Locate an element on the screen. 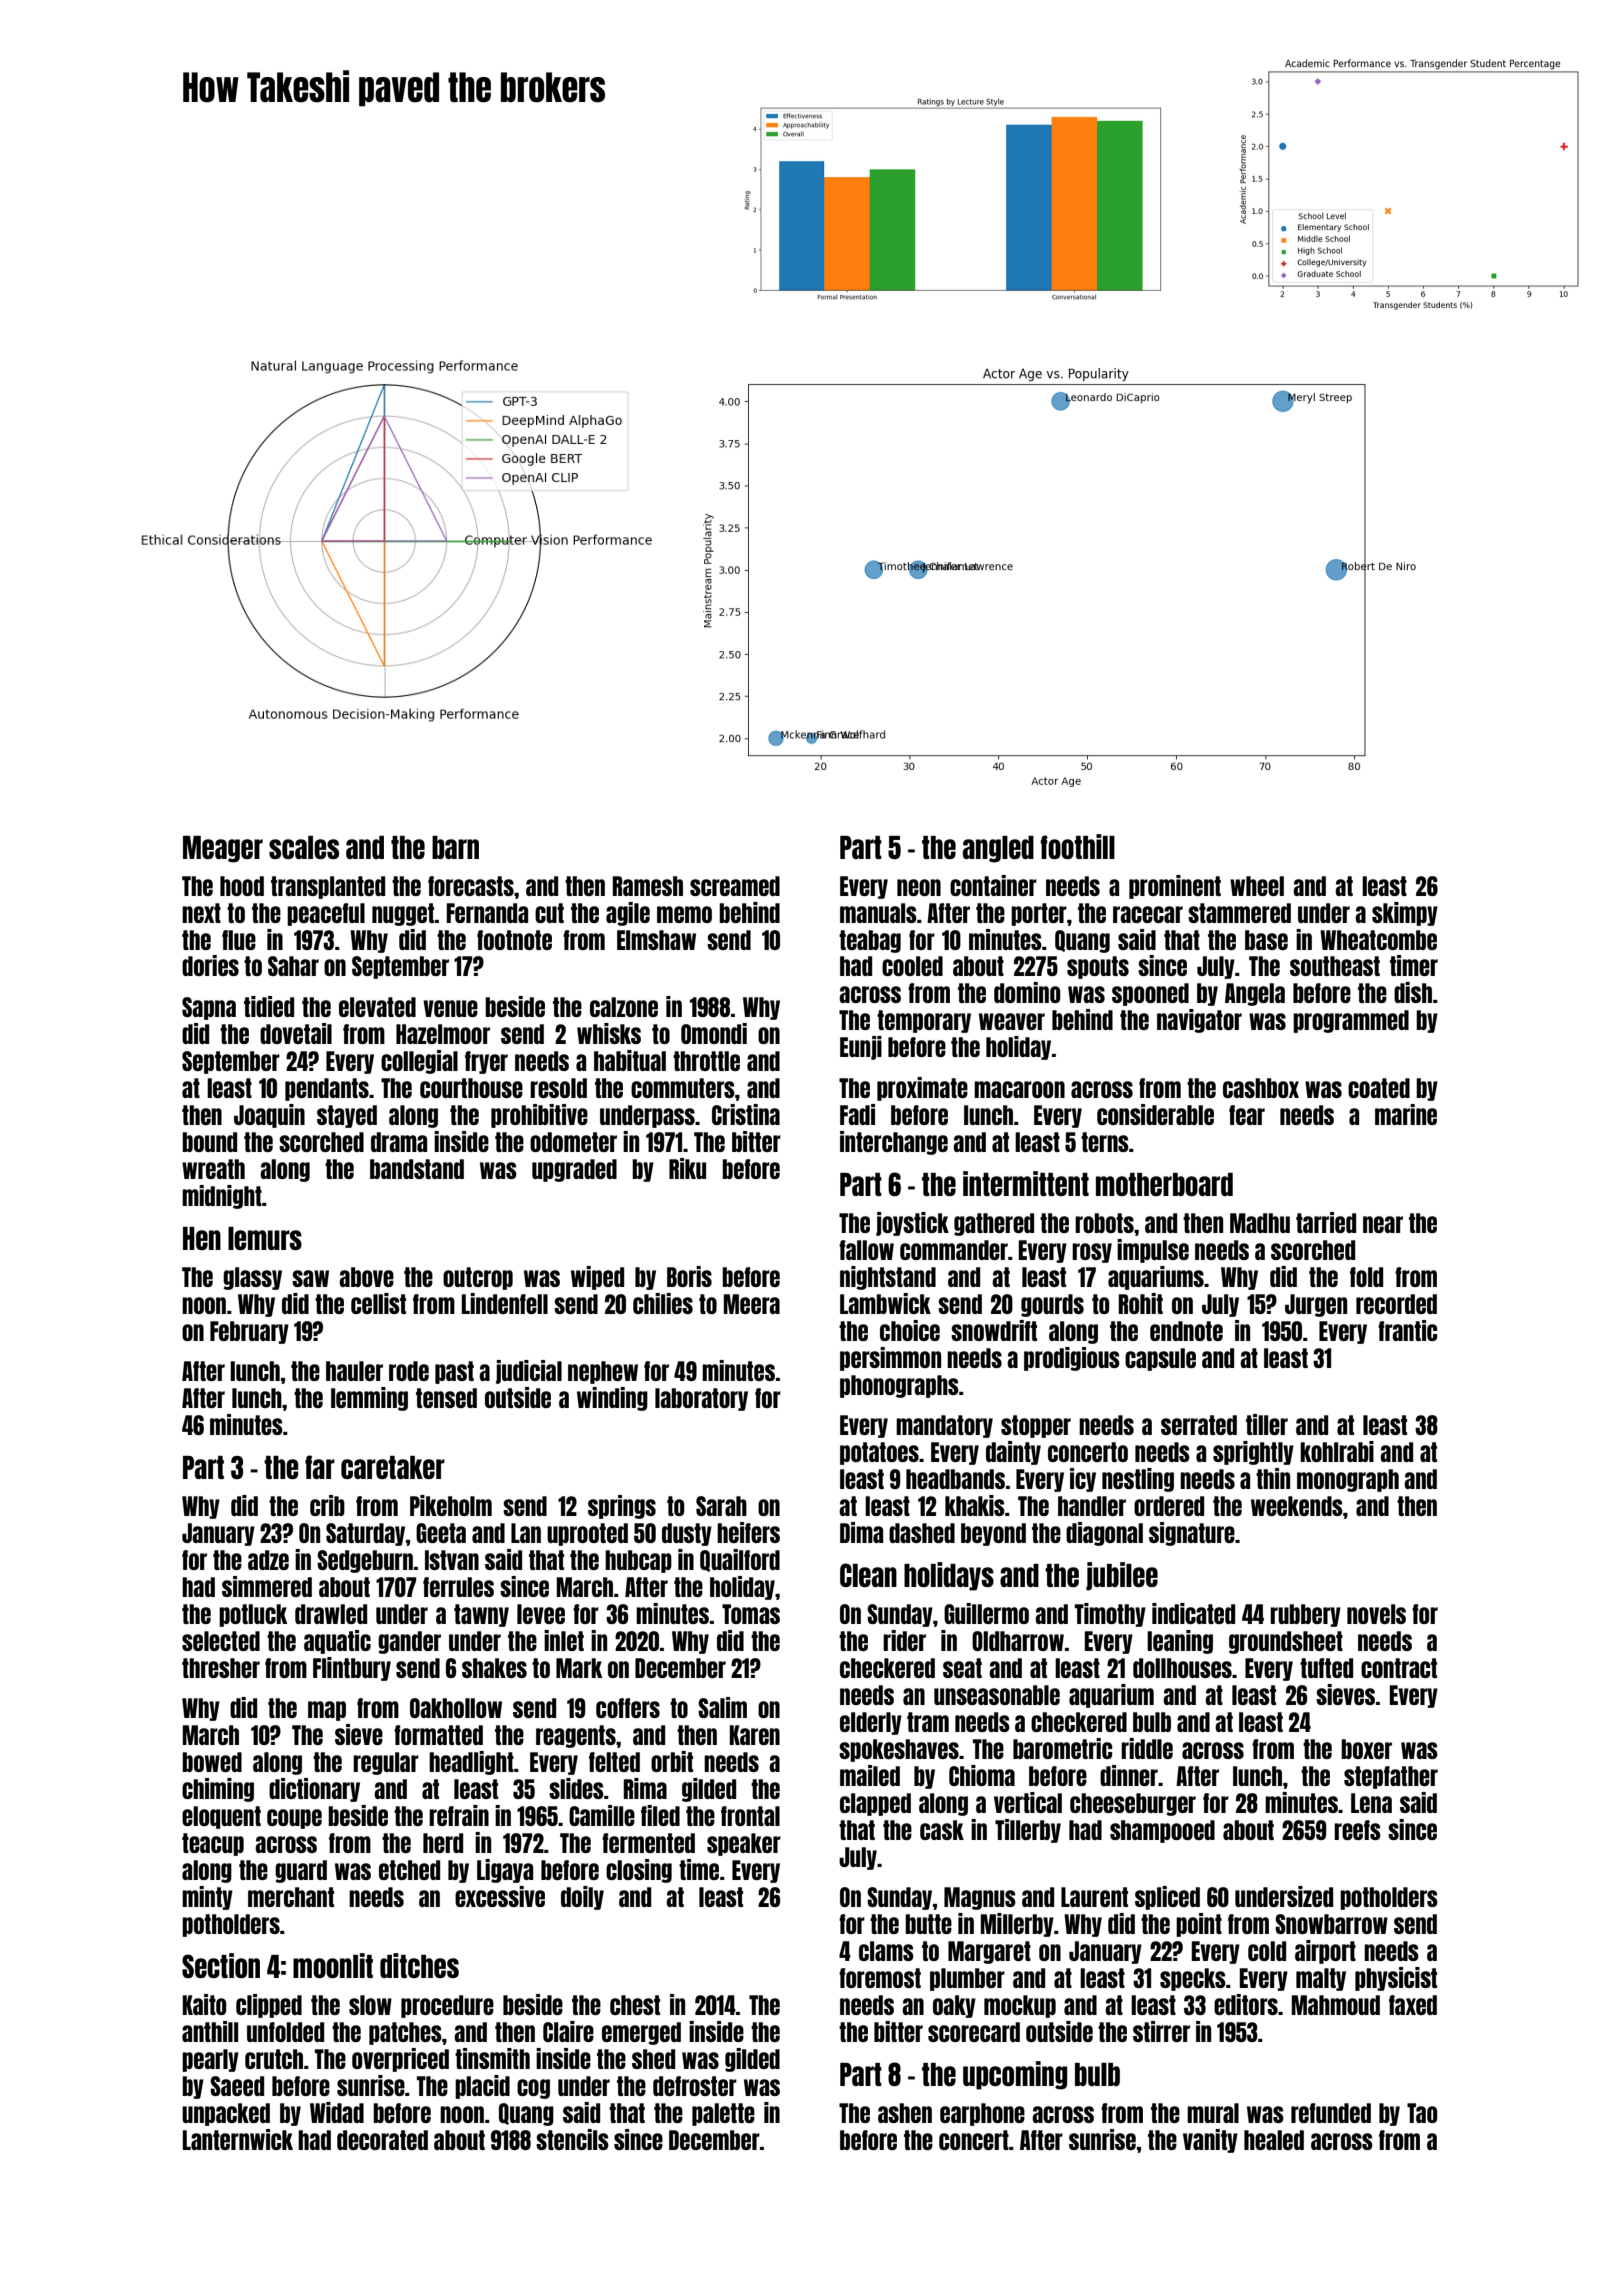 The height and width of the screenshot is (2292, 1620). Saeed is located at coordinates (237, 2086).
